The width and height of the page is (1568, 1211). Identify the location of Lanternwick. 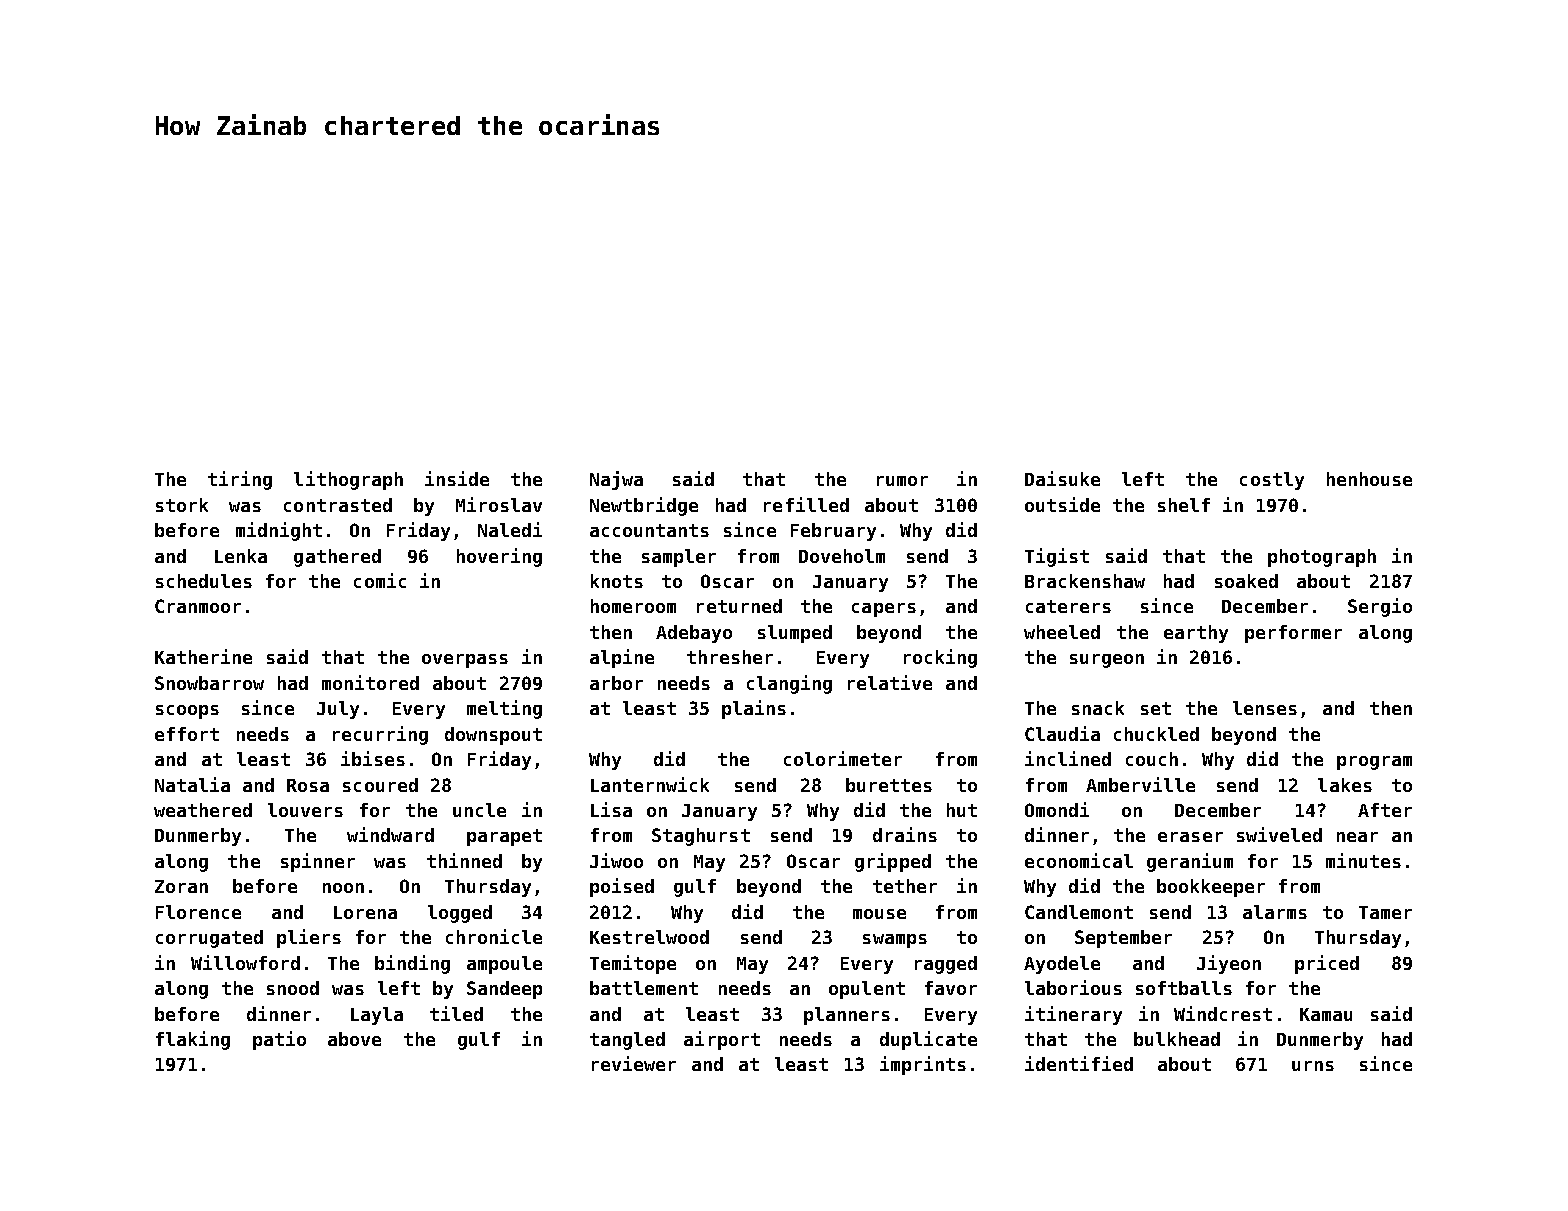
(650, 784).
